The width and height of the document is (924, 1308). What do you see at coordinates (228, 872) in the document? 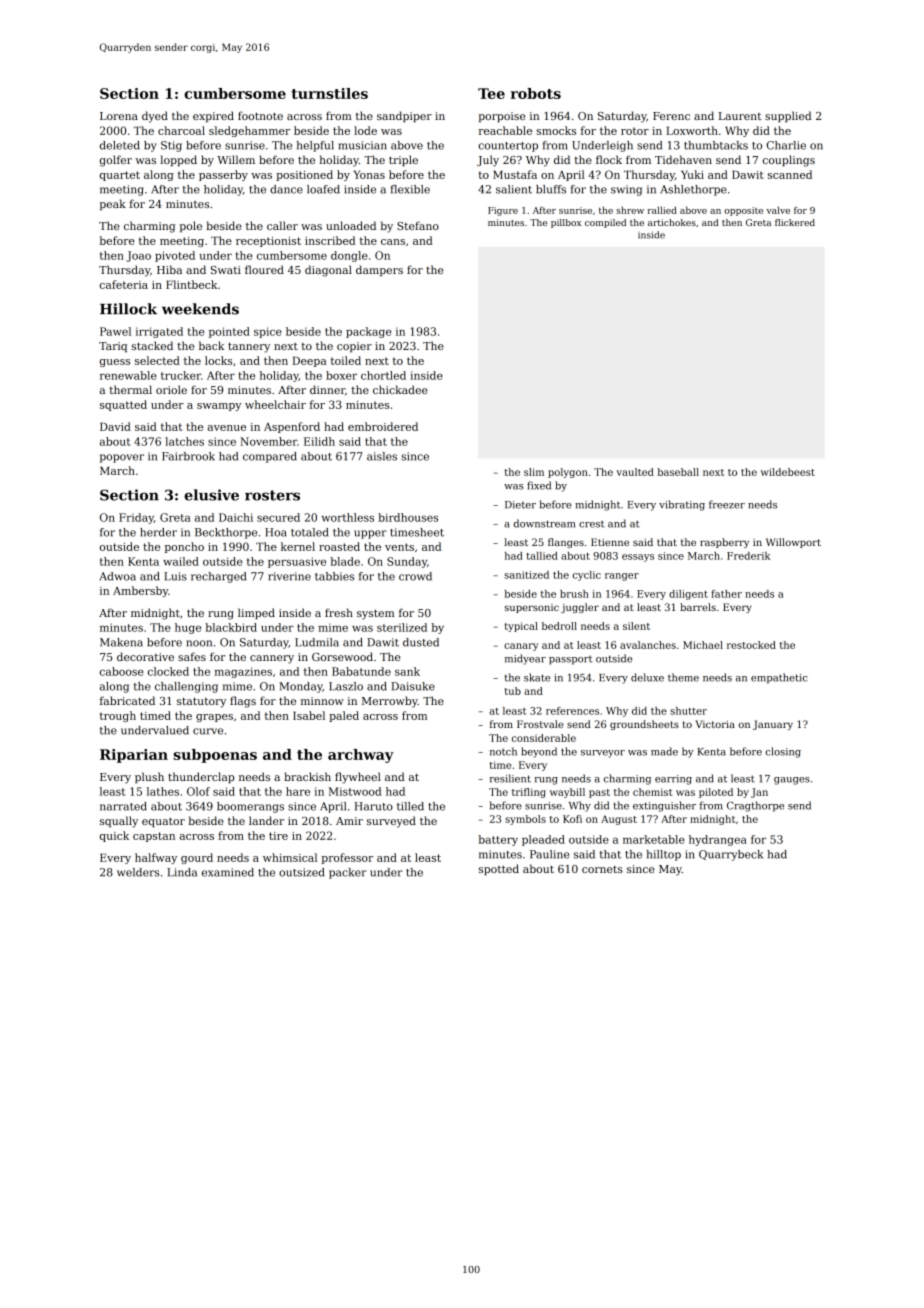
I see `examined` at bounding box center [228, 872].
